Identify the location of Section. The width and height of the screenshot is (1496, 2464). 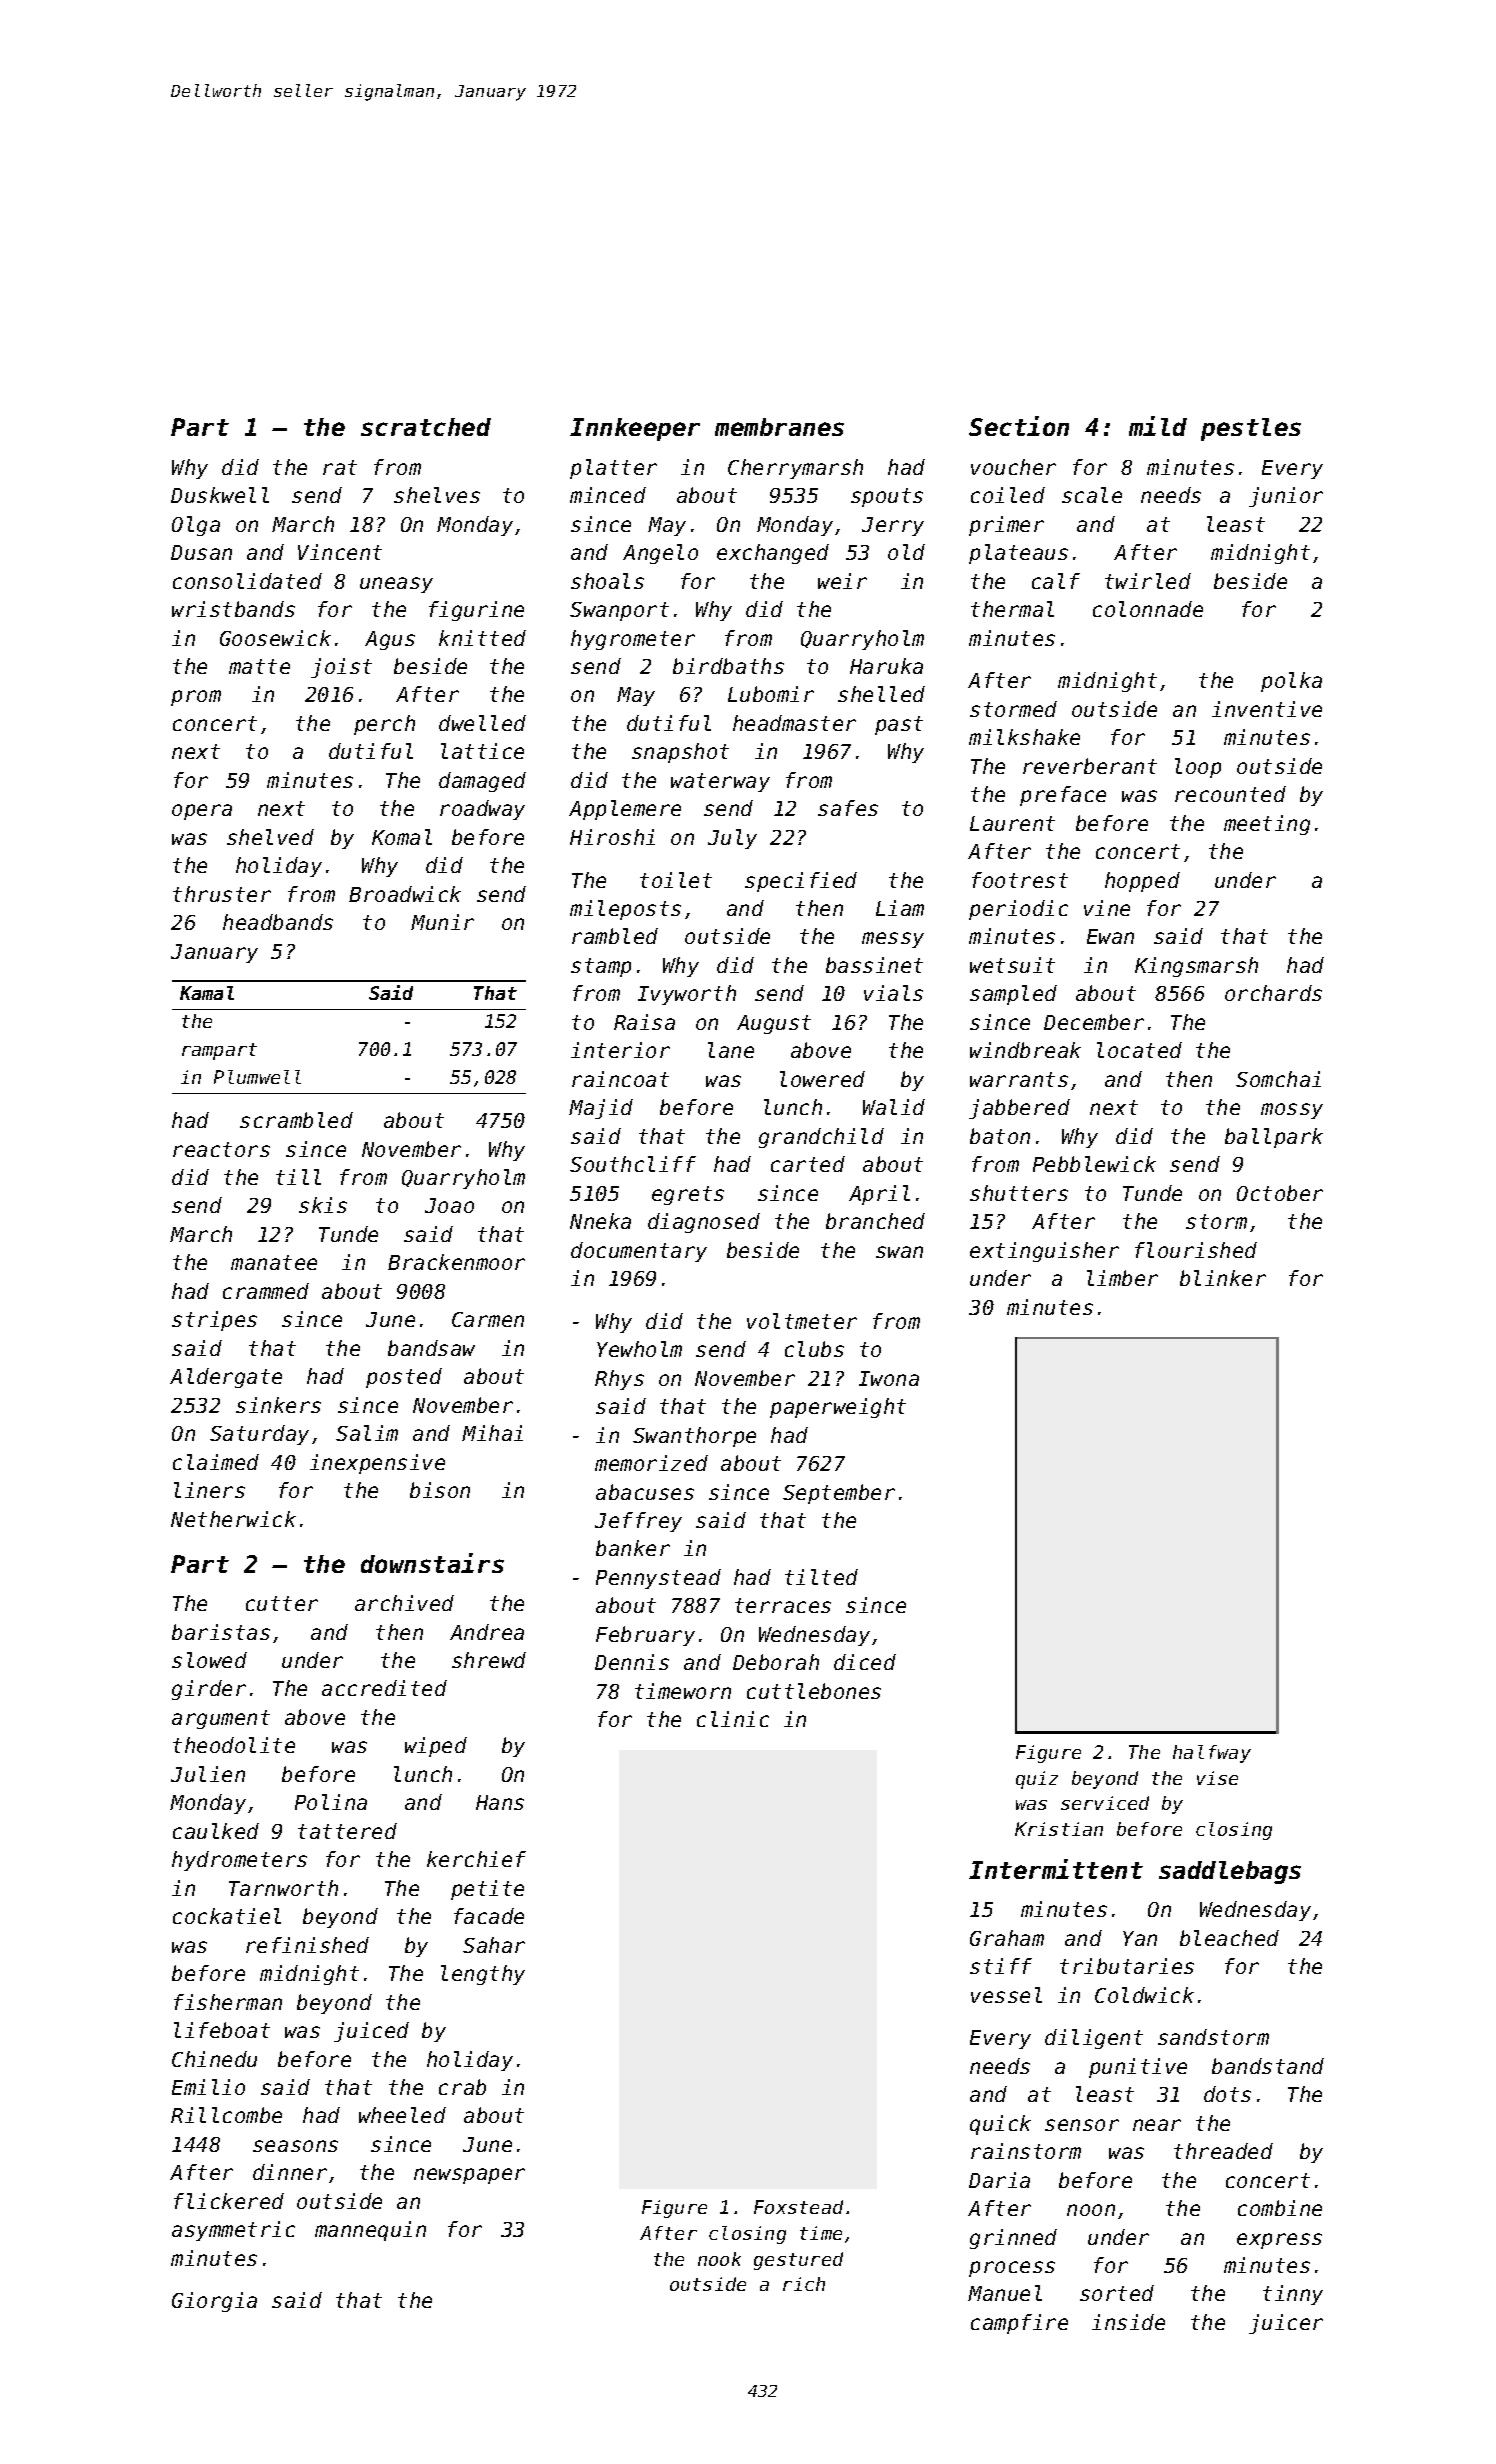
(1019, 426).
